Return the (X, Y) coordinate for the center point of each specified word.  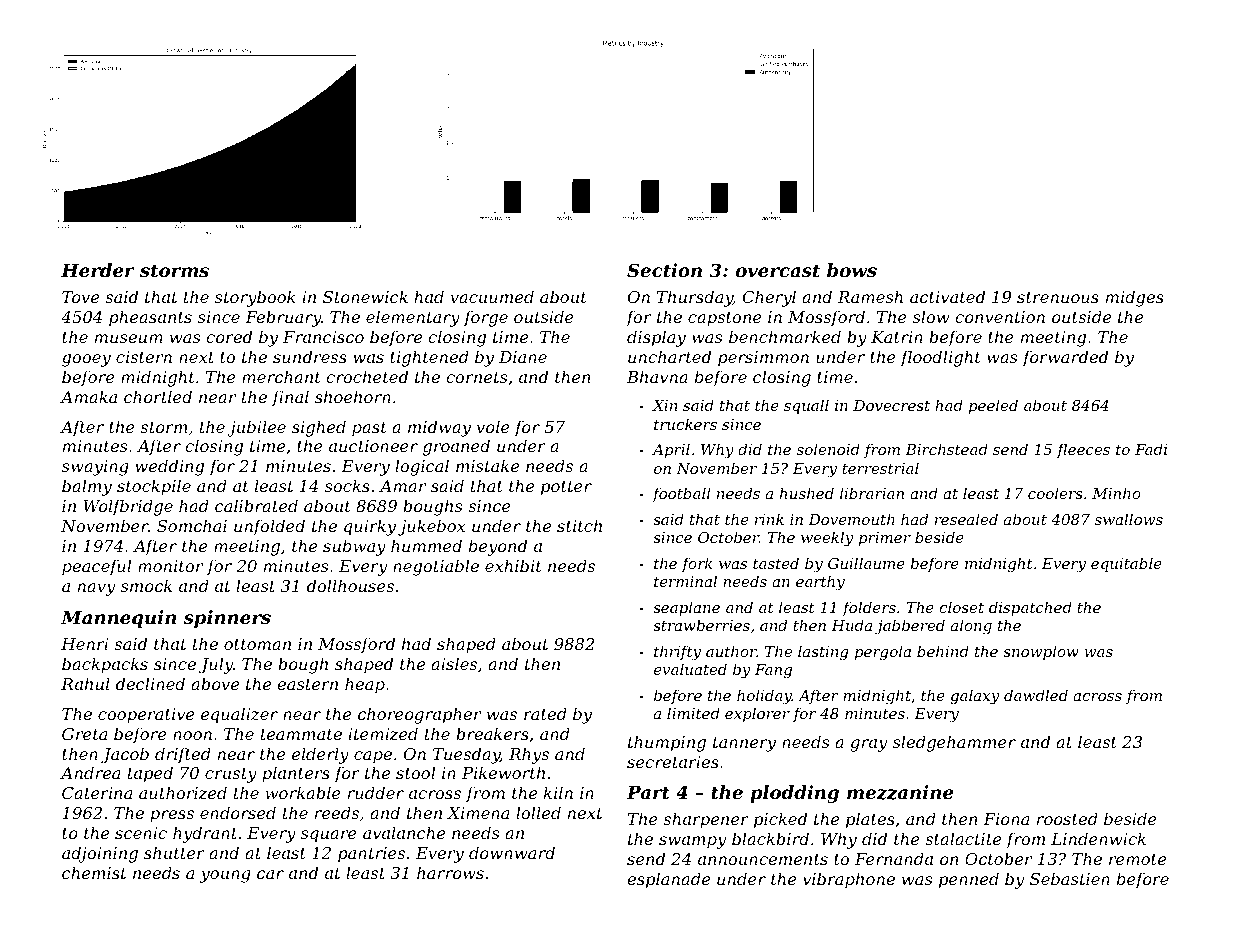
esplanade (668, 880)
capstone (725, 319)
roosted (1067, 818)
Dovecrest (891, 405)
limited (693, 713)
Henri (84, 644)
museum (129, 338)
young (225, 876)
